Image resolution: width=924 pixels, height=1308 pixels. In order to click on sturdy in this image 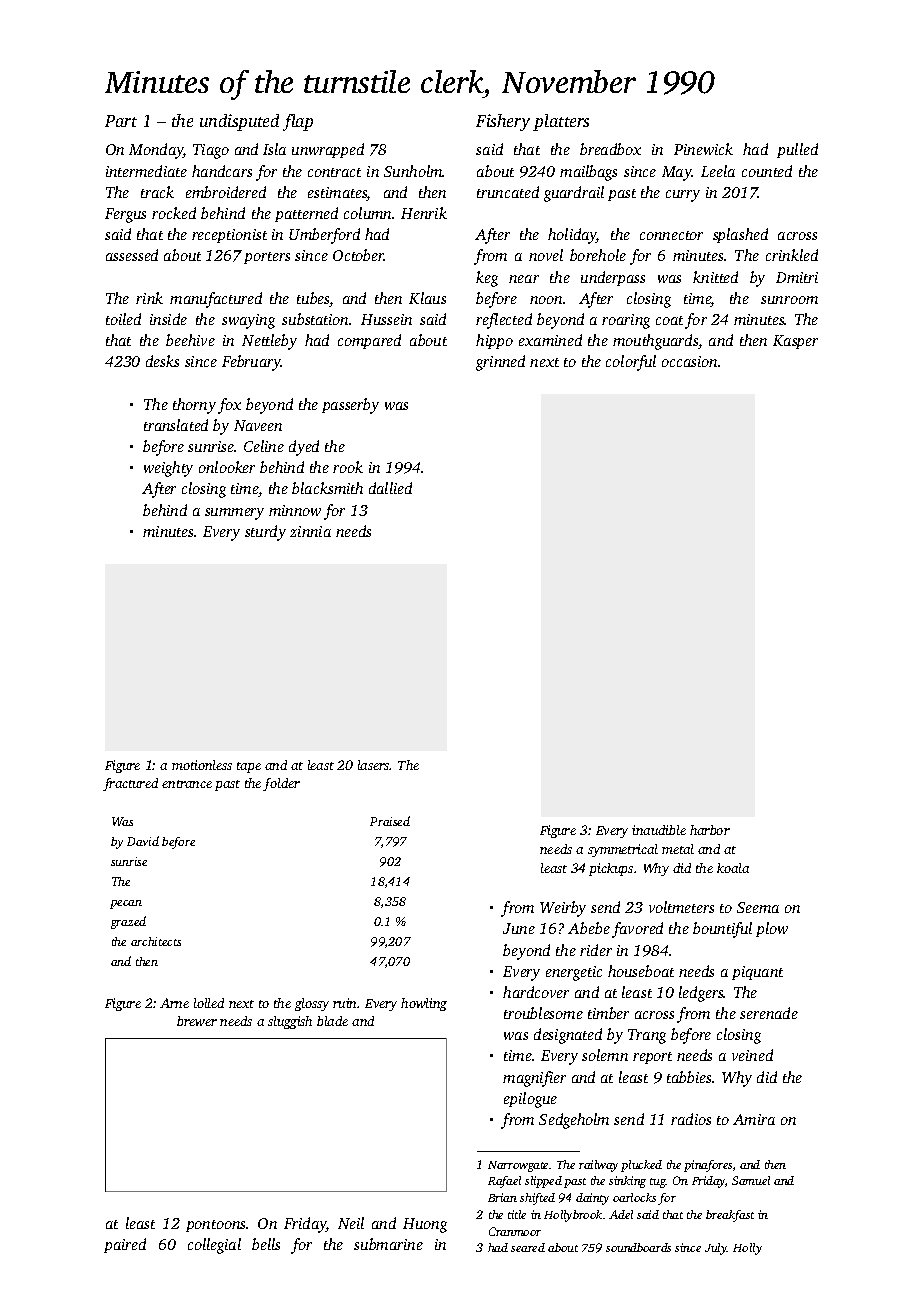, I will do `click(265, 533)`.
